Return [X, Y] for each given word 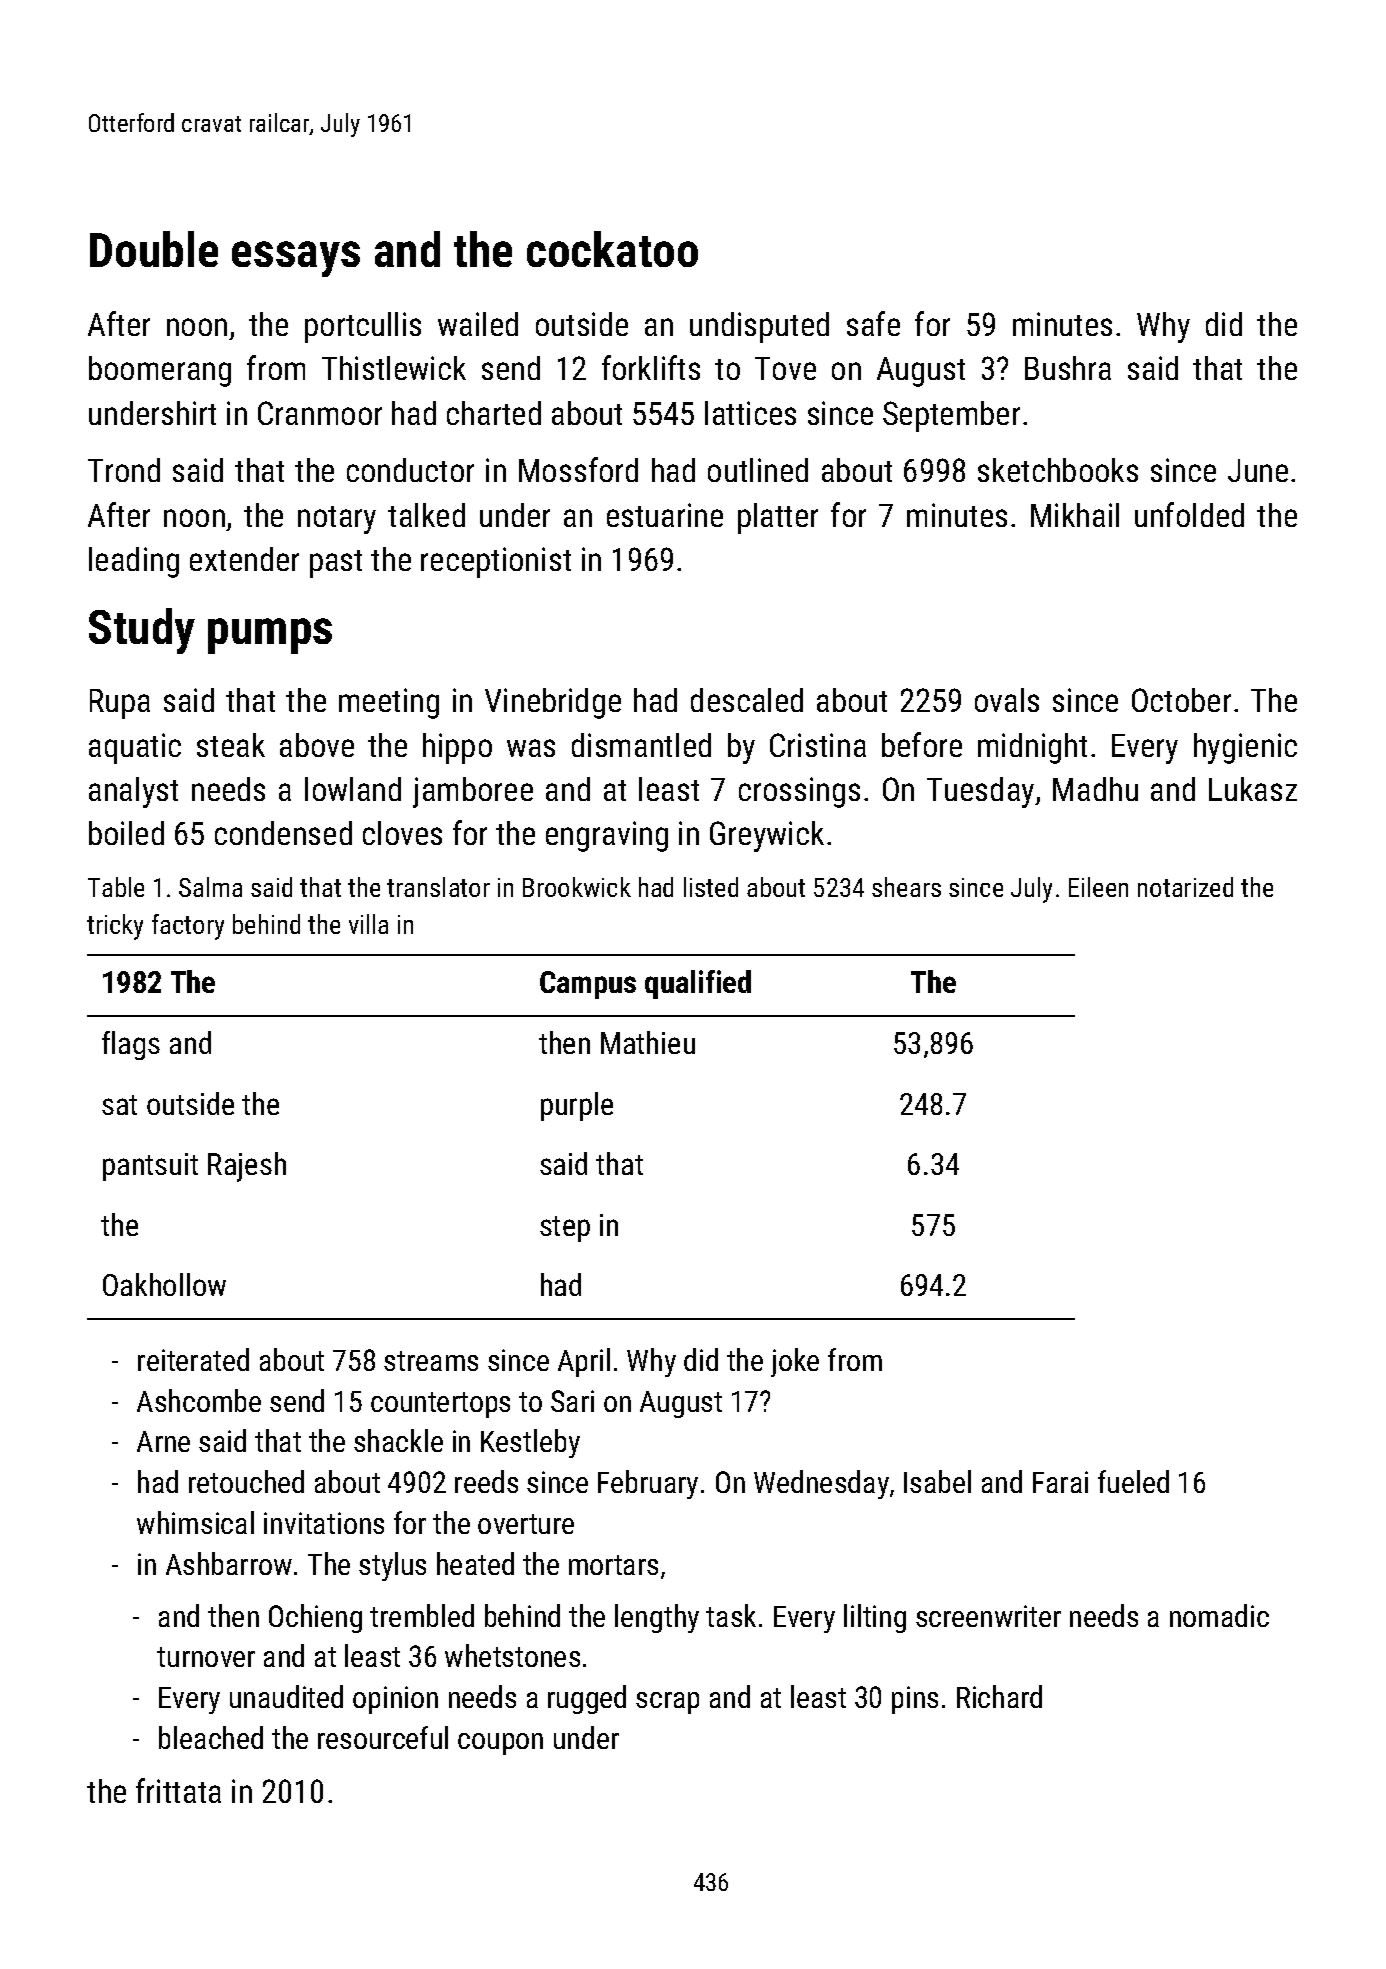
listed [711, 887]
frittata [178, 1790]
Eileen [1098, 887]
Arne [163, 1441]
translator [438, 887]
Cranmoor [320, 413]
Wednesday [821, 1484]
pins [915, 1700]
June [1258, 470]
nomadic [1219, 1615]
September [951, 416]
